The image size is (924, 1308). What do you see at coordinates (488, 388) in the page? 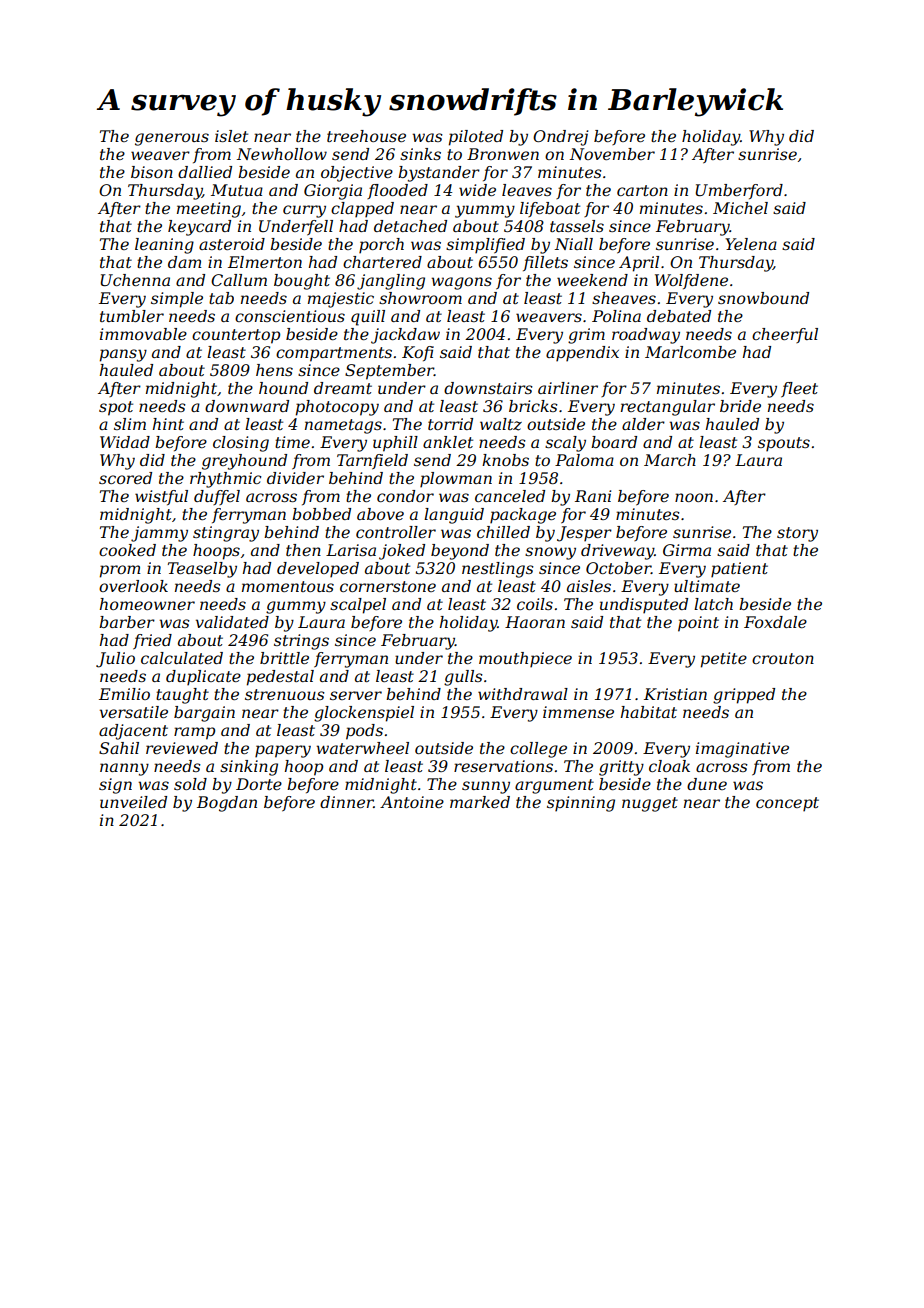
I see `downstairs` at bounding box center [488, 388].
